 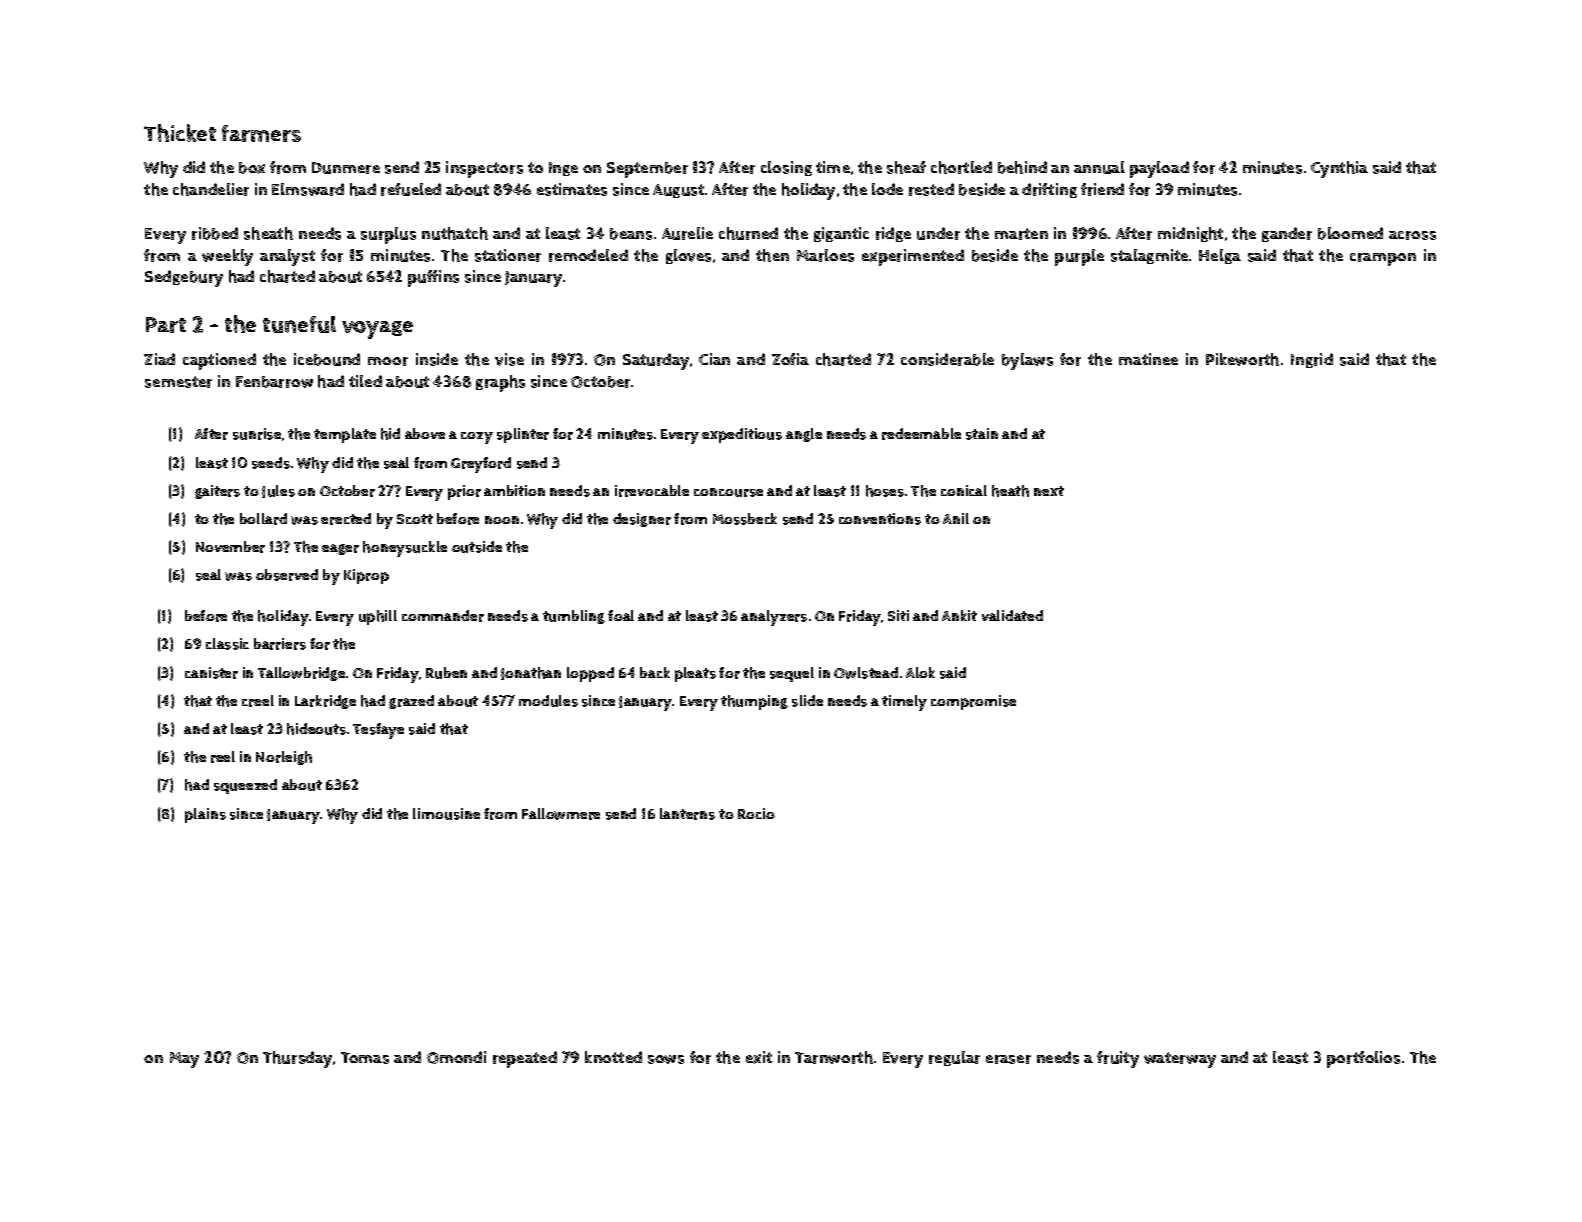 I want to click on May, so click(x=184, y=1060).
